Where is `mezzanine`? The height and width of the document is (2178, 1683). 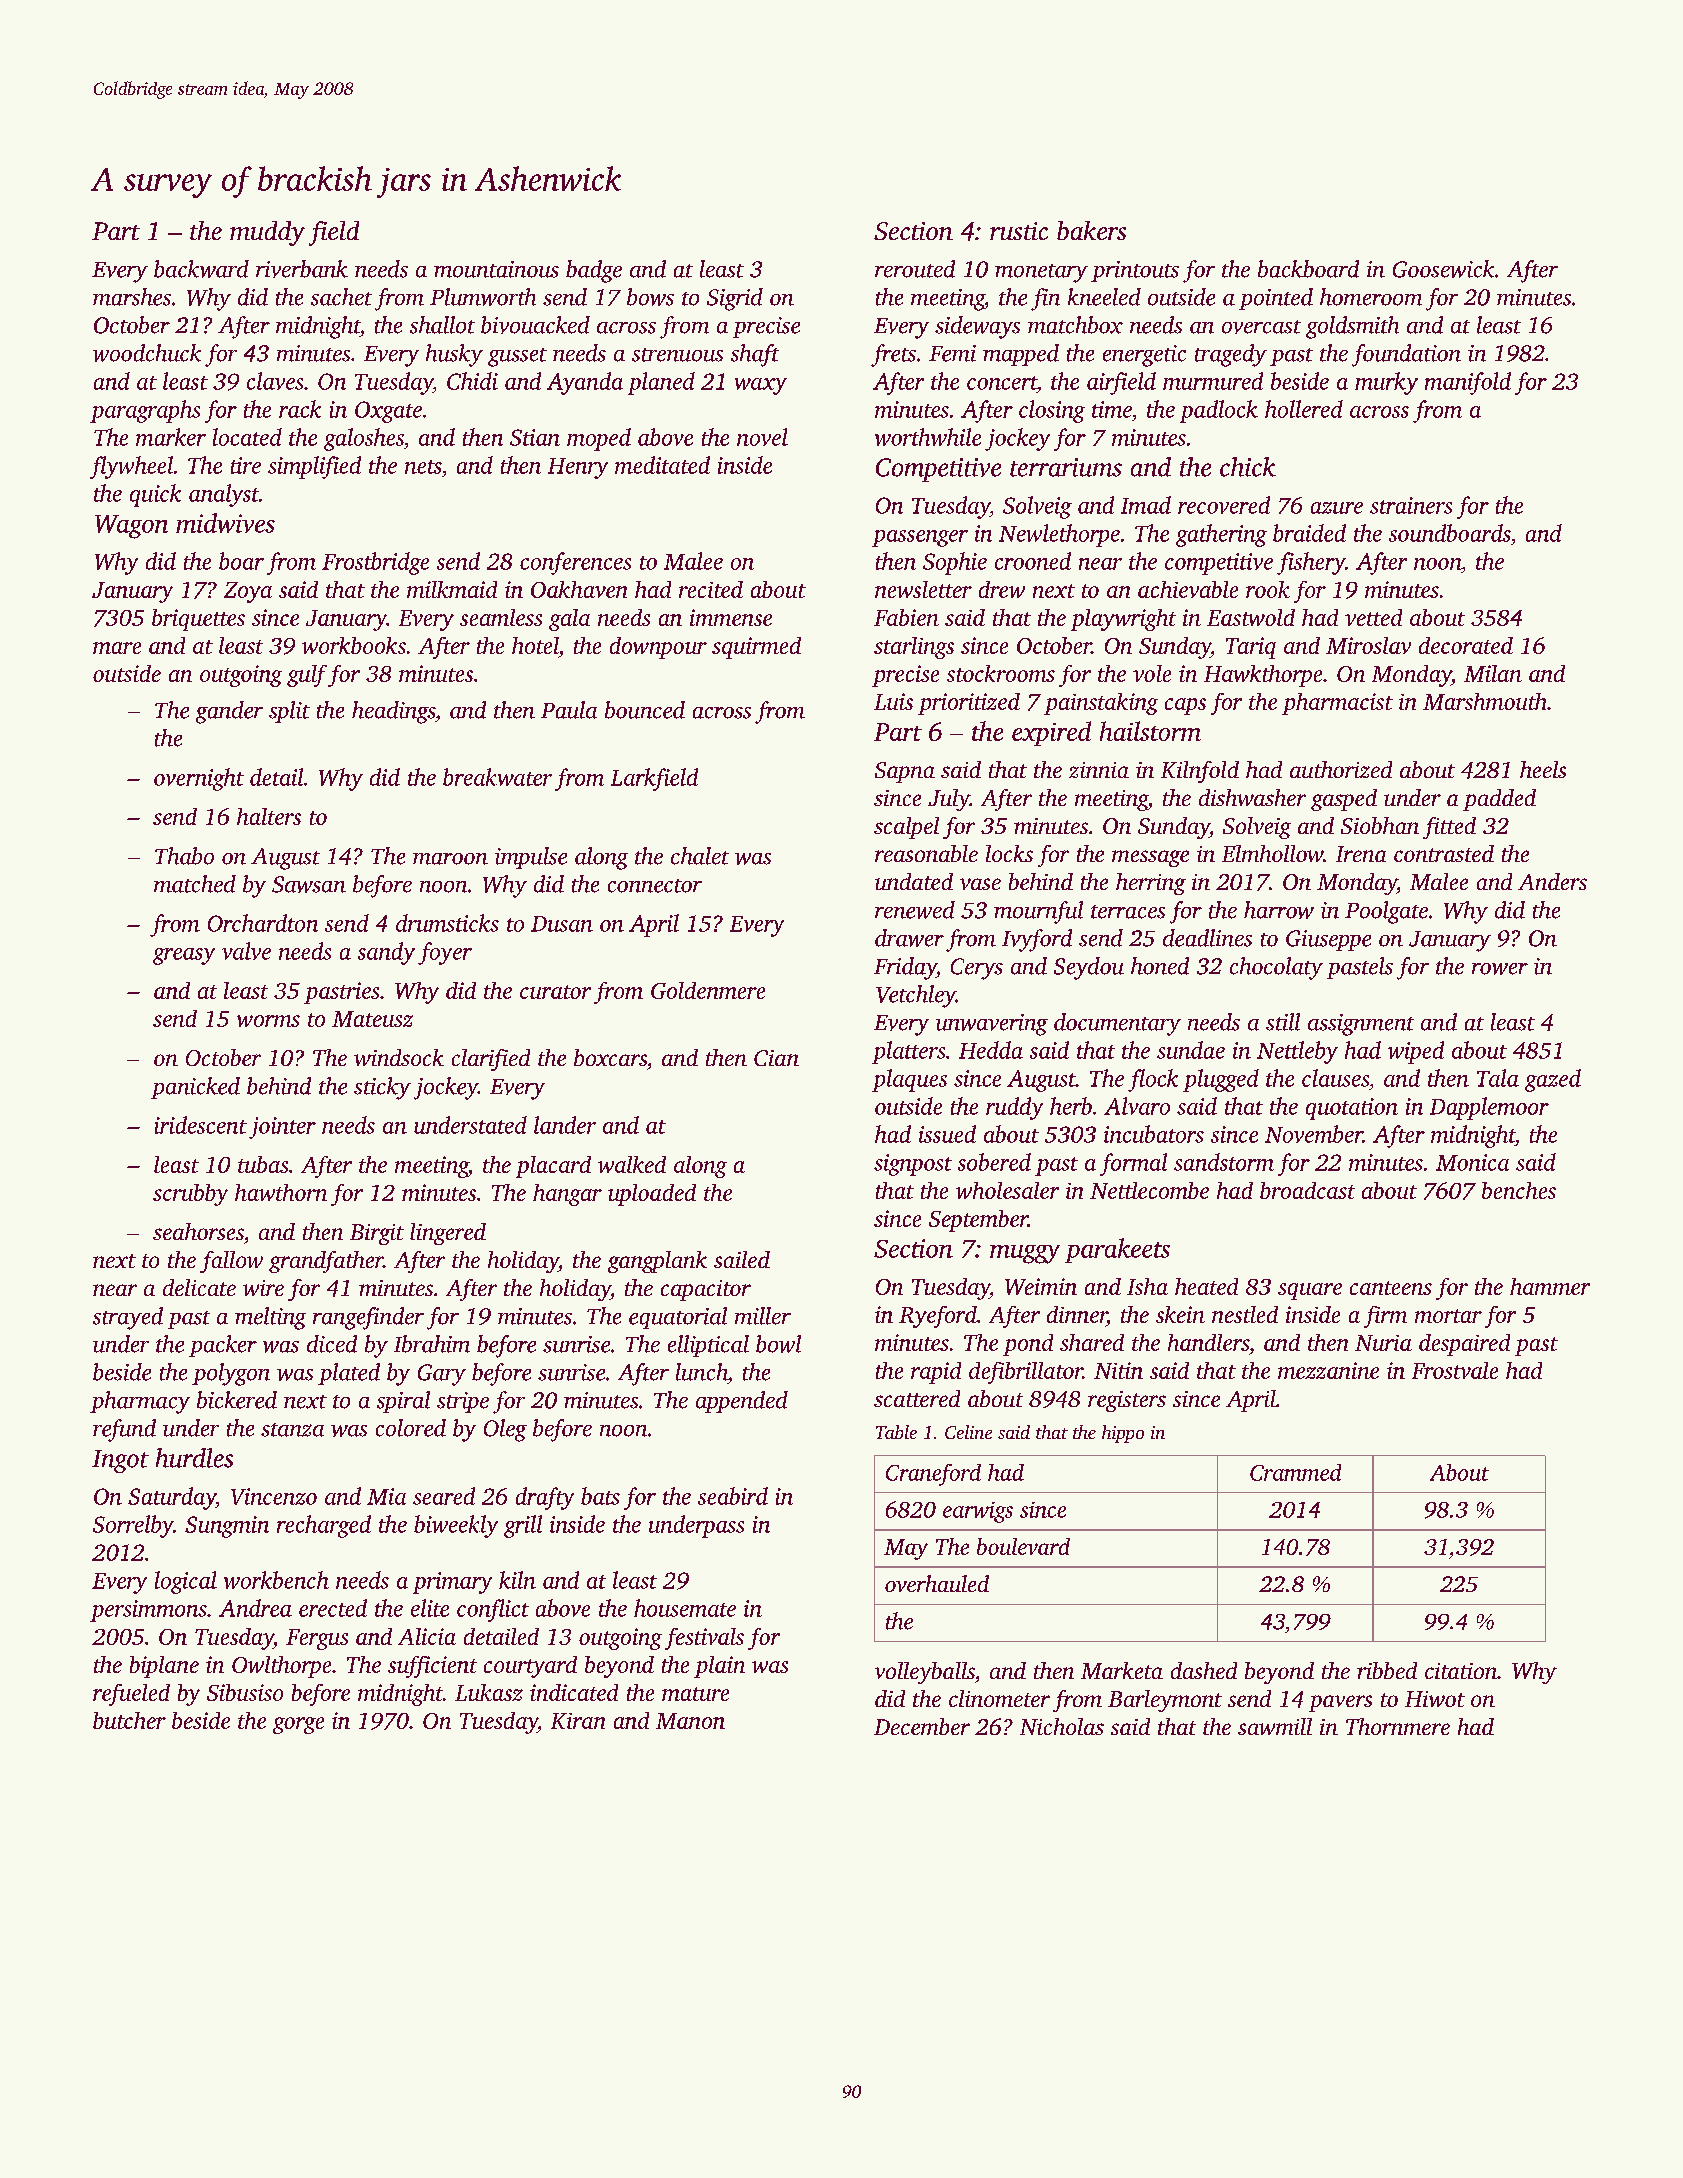 mezzanine is located at coordinates (1328, 1370).
